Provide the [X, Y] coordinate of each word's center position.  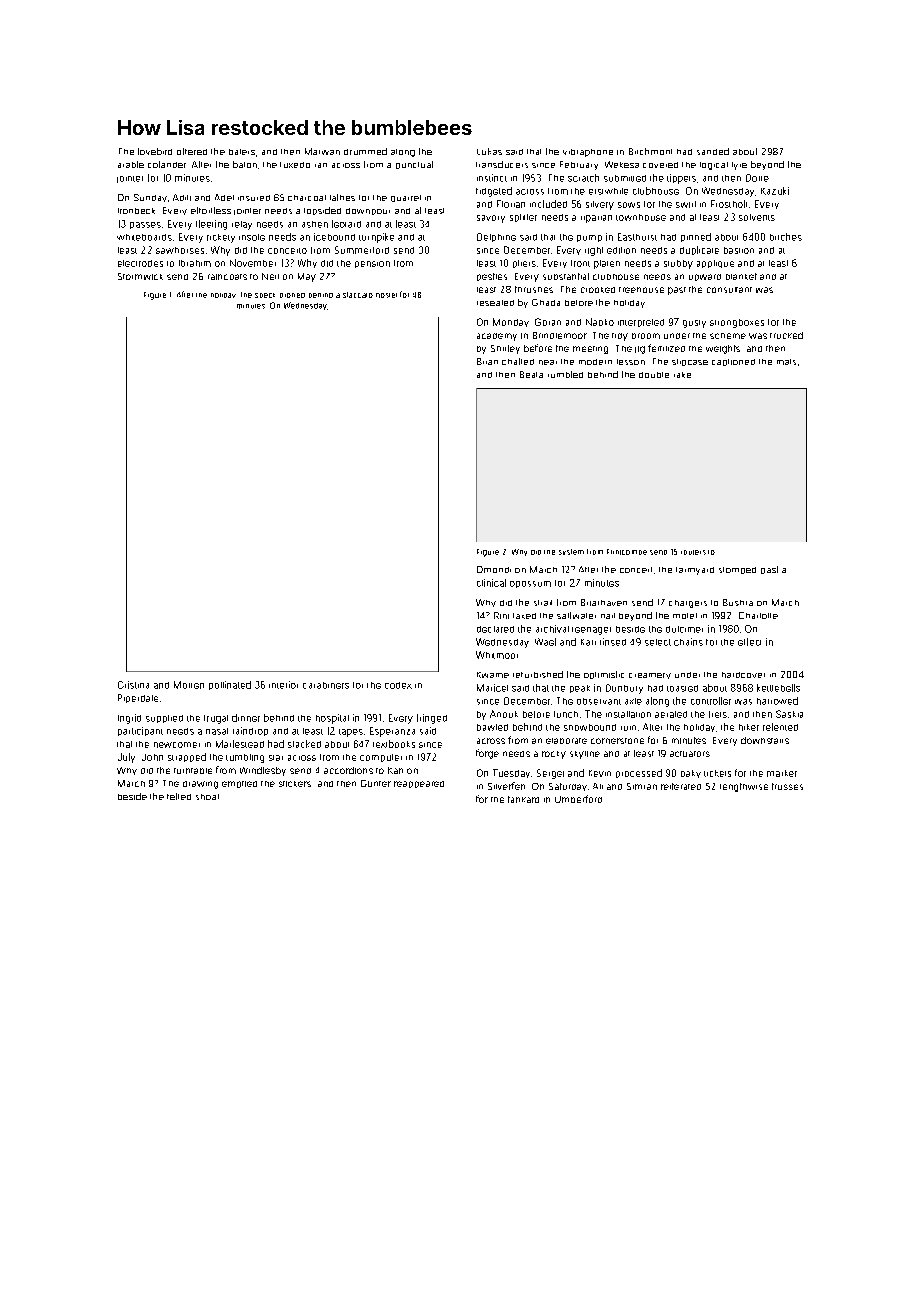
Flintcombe [627, 552]
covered [660, 165]
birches [786, 237]
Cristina [133, 685]
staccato [358, 295]
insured [254, 198]
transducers [502, 164]
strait [543, 603]
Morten [189, 685]
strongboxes [737, 323]
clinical [491, 583]
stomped [737, 570]
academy [497, 337]
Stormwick [140, 276]
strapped [187, 757]
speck [265, 295]
